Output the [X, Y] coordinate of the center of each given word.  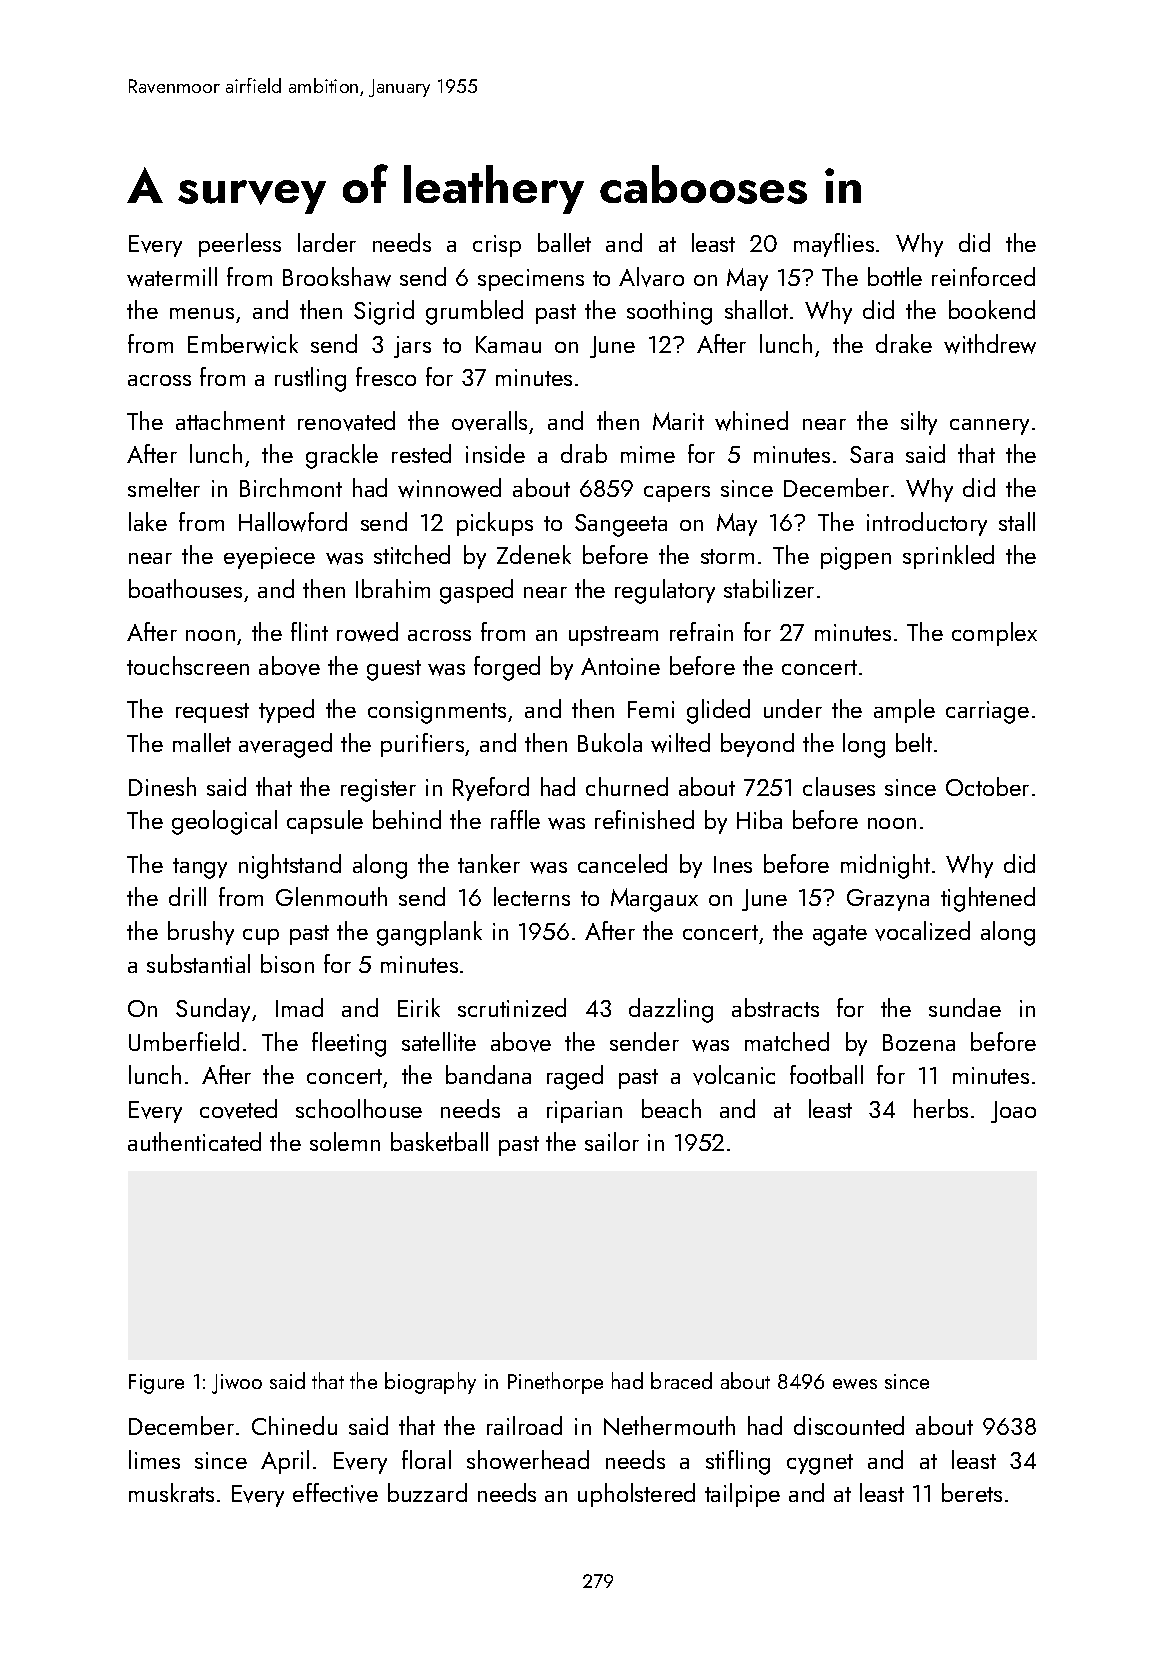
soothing [669, 312]
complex [994, 634]
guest [394, 670]
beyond [757, 745]
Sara [871, 454]
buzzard [427, 1492]
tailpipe [742, 1495]
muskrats [171, 1492]
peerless [240, 245]
